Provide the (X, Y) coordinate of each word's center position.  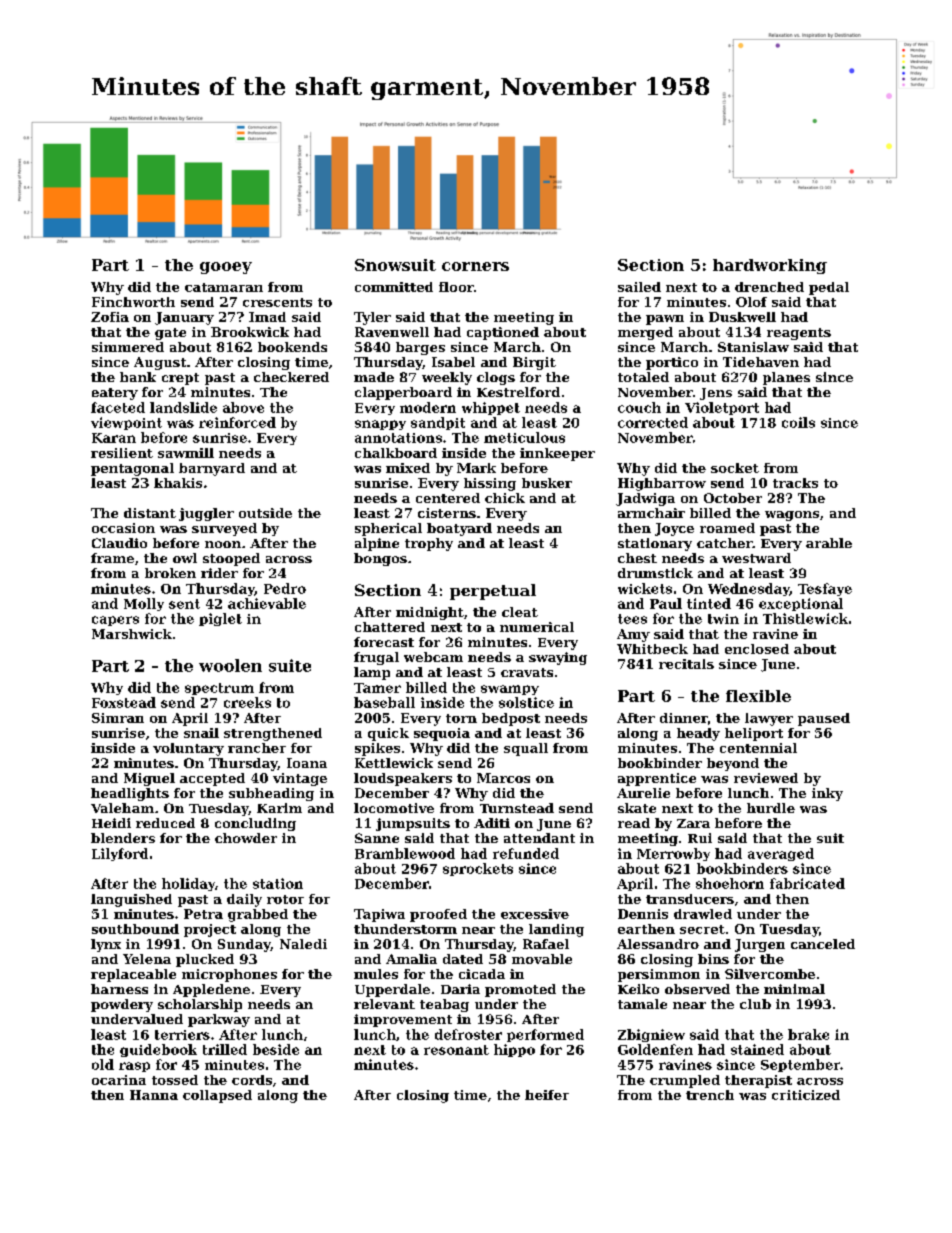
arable (829, 543)
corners (475, 266)
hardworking (770, 266)
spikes (377, 749)
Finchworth (133, 302)
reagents (799, 334)
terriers (182, 1035)
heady (698, 734)
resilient (122, 453)
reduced (165, 823)
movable (542, 959)
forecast (384, 642)
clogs (496, 378)
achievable (267, 603)
